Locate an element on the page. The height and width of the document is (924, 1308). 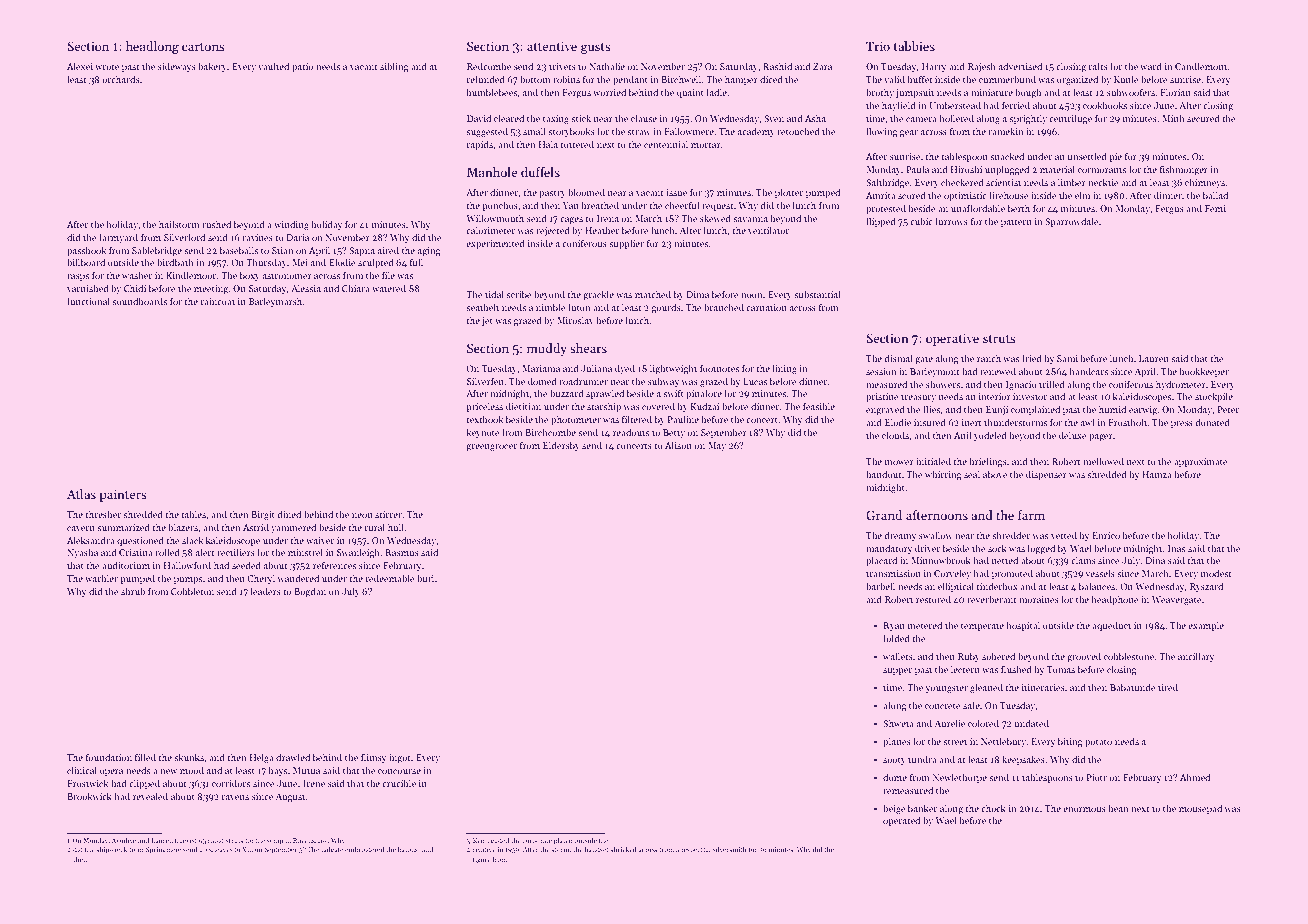
orchards is located at coordinates (121, 79).
